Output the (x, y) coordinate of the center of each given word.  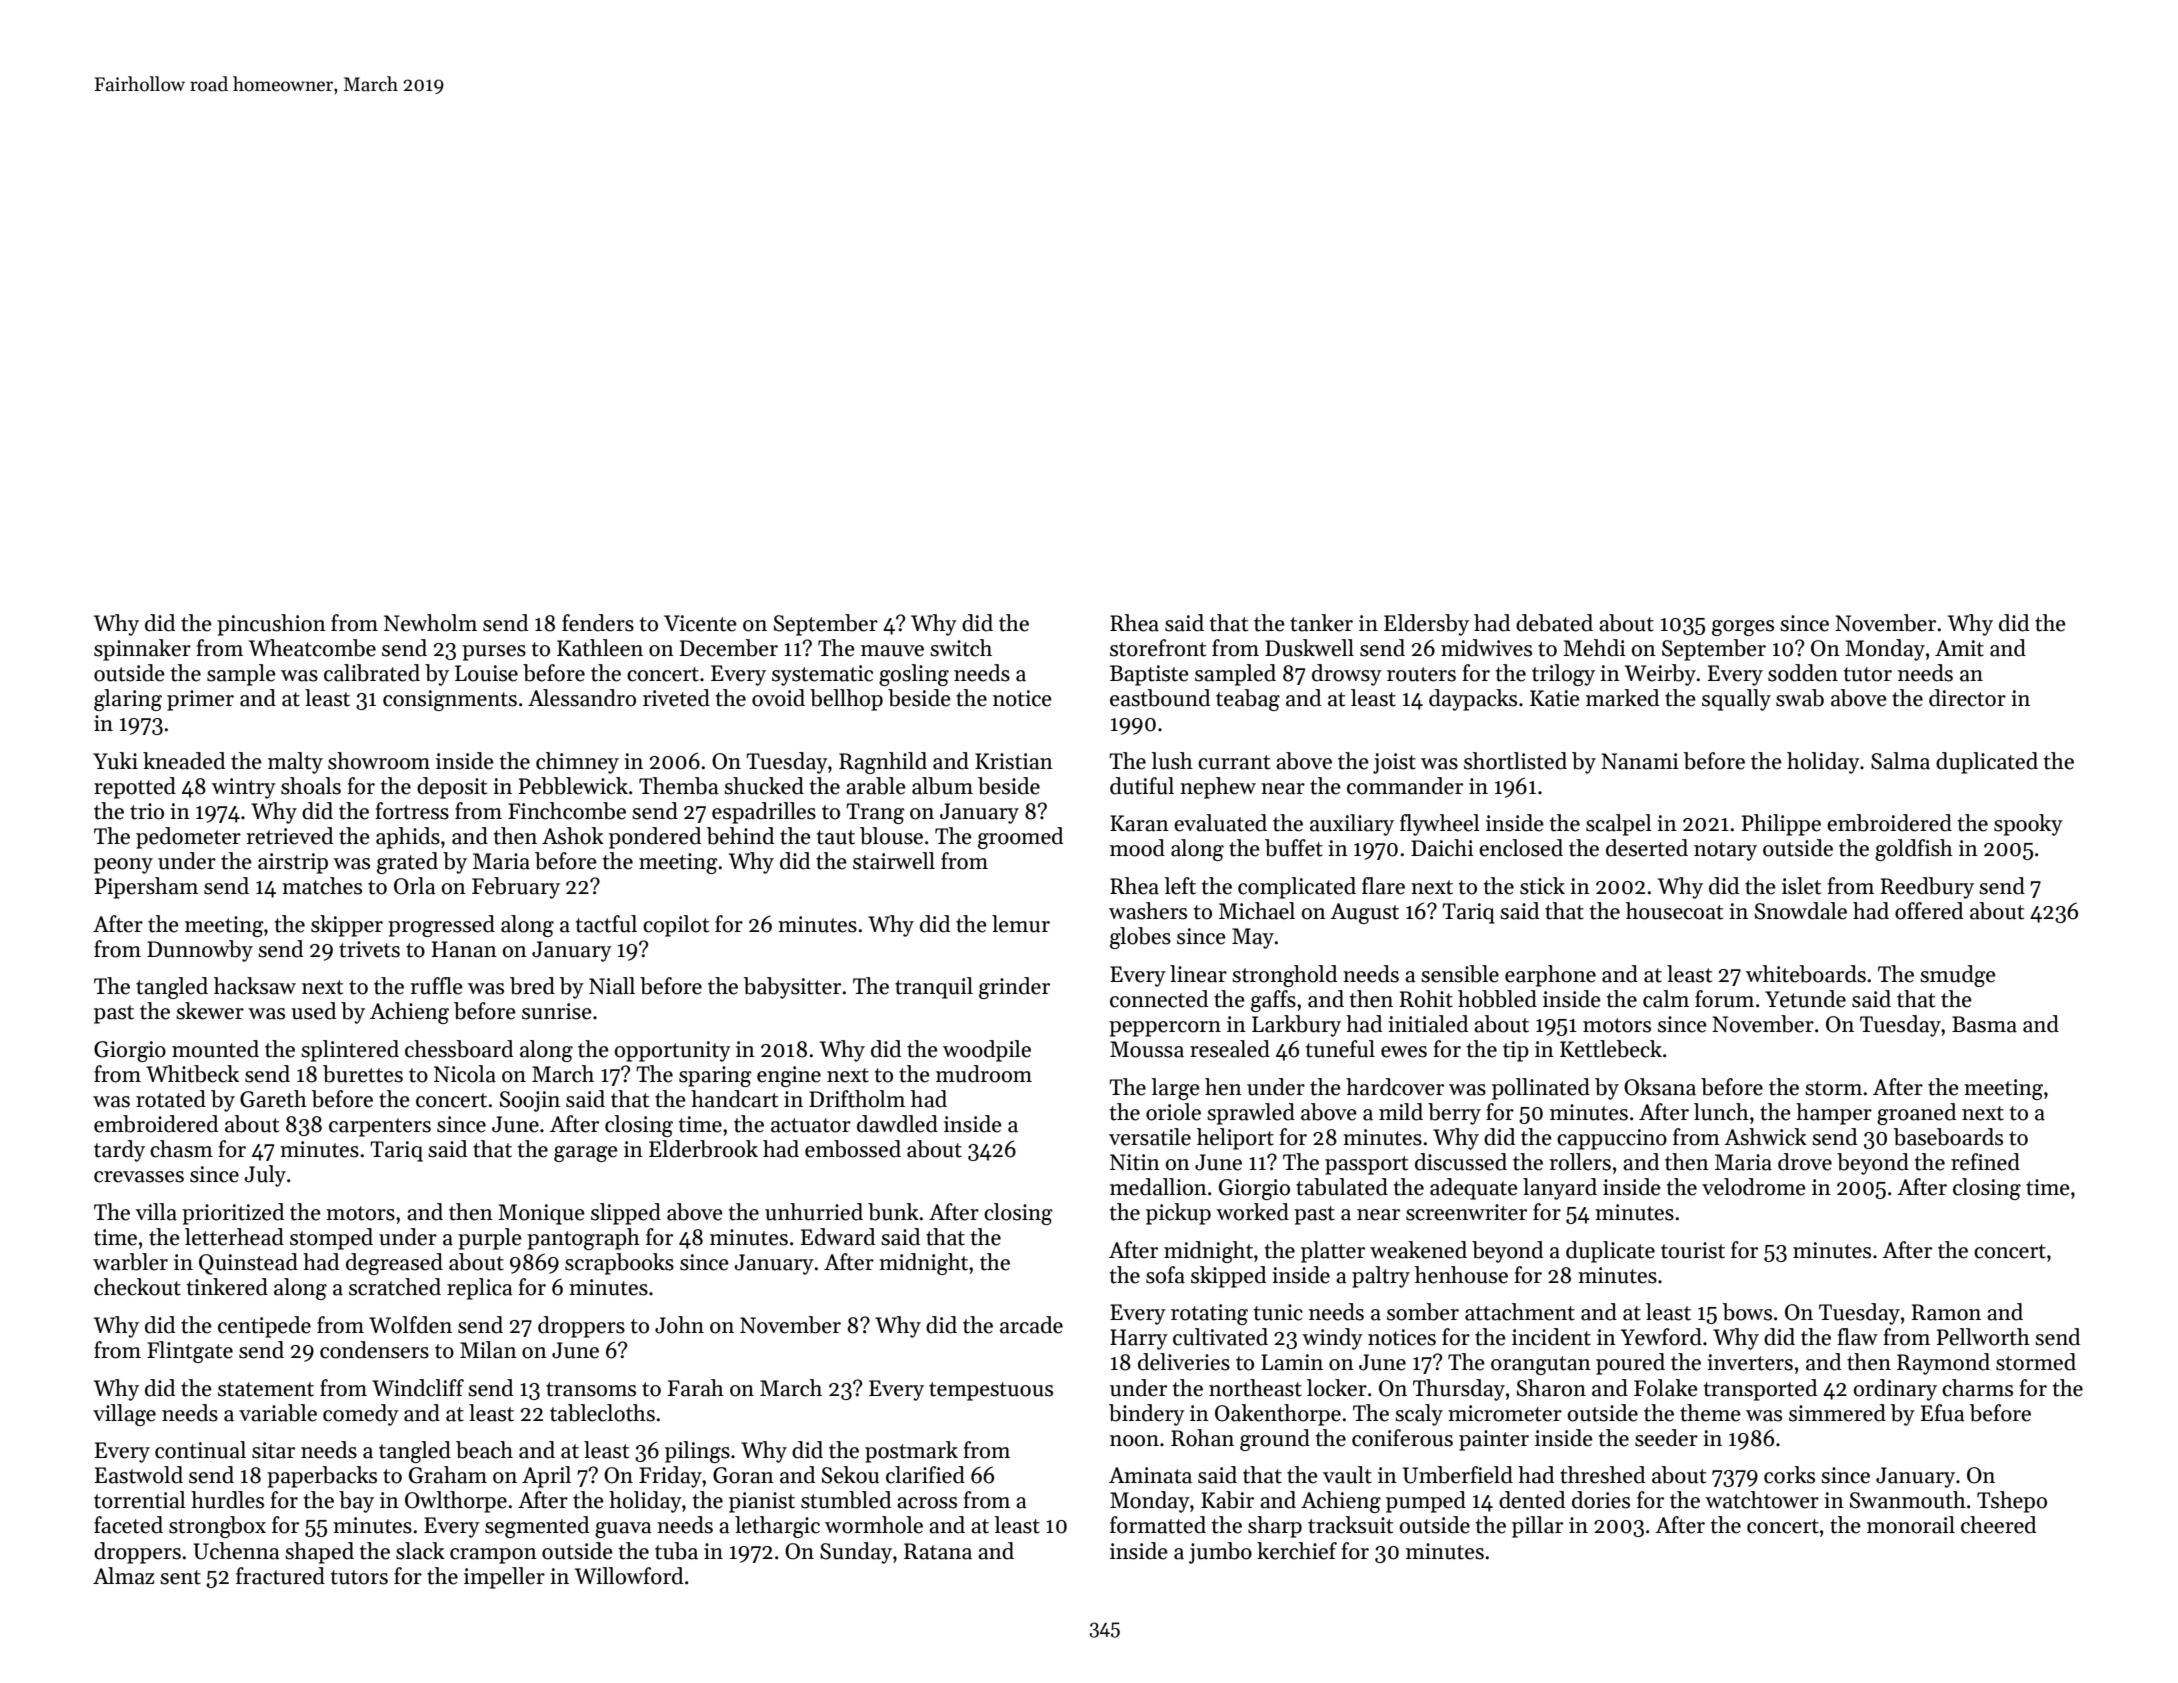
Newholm (430, 623)
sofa (1165, 1275)
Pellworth (1983, 1337)
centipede (264, 1327)
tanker (1321, 623)
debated (1554, 623)
